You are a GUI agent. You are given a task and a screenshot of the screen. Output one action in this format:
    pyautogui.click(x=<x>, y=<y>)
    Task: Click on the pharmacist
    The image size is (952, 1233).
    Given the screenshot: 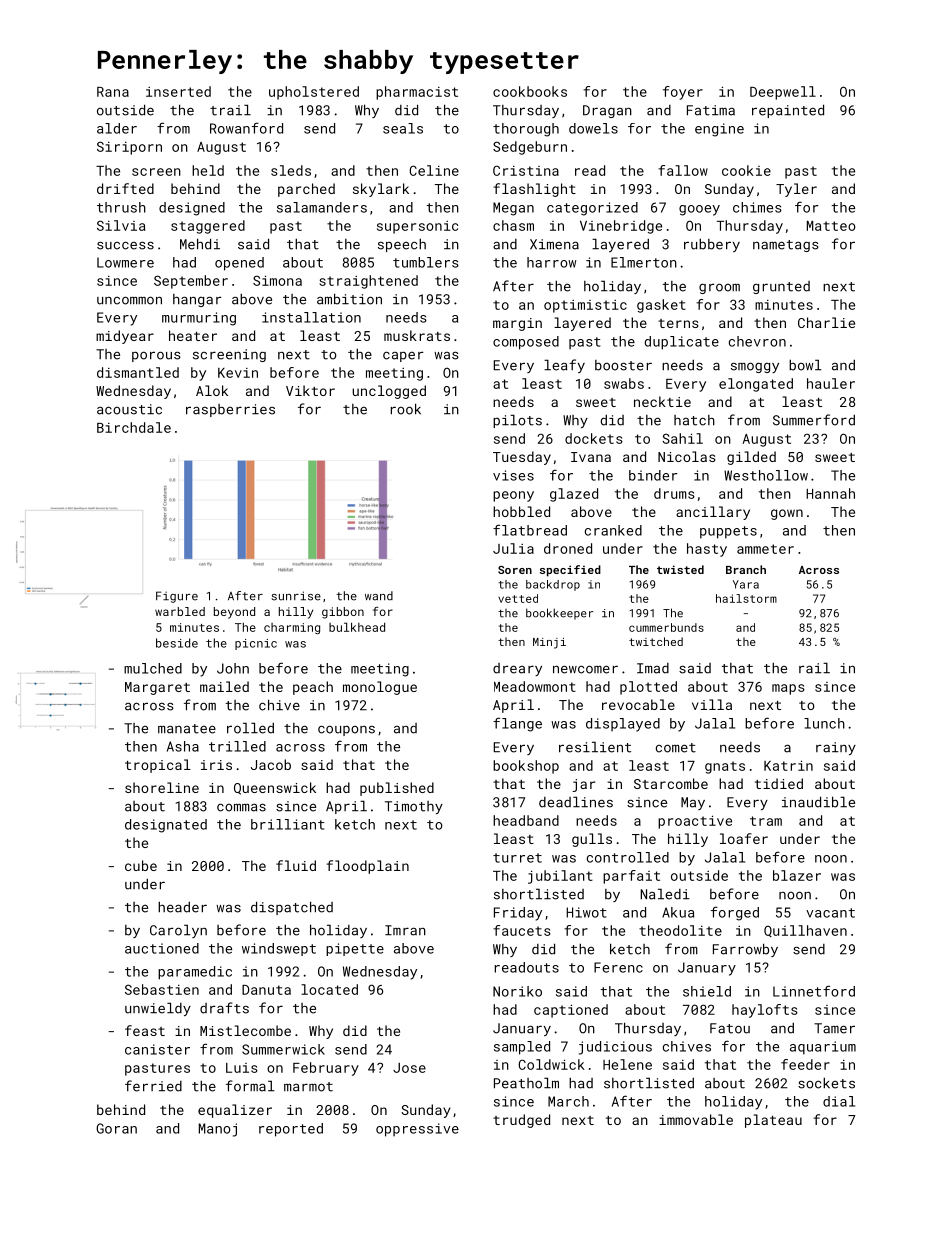 What is the action you would take?
    pyautogui.click(x=417, y=93)
